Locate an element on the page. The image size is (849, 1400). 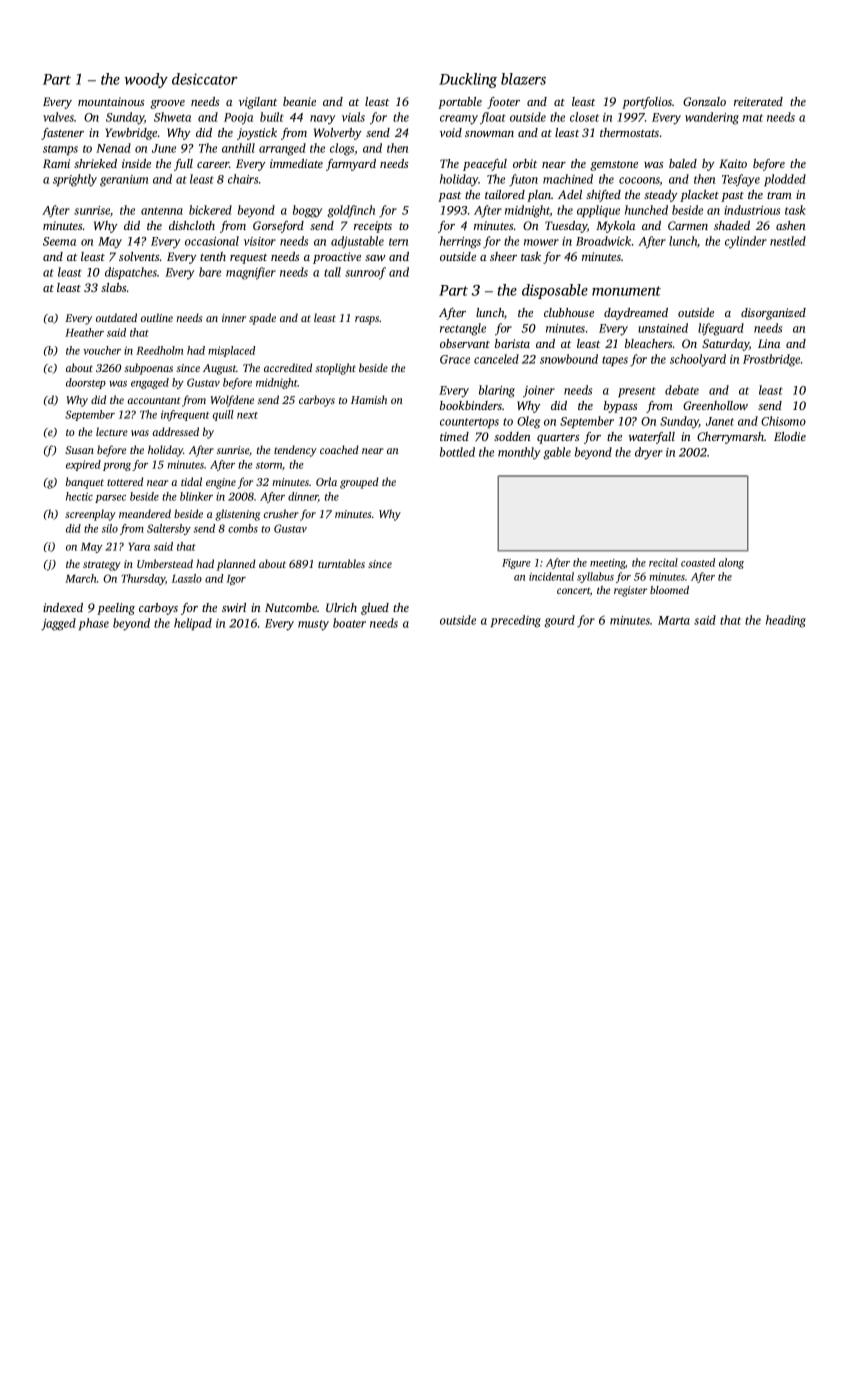
sheer is located at coordinates (503, 256).
